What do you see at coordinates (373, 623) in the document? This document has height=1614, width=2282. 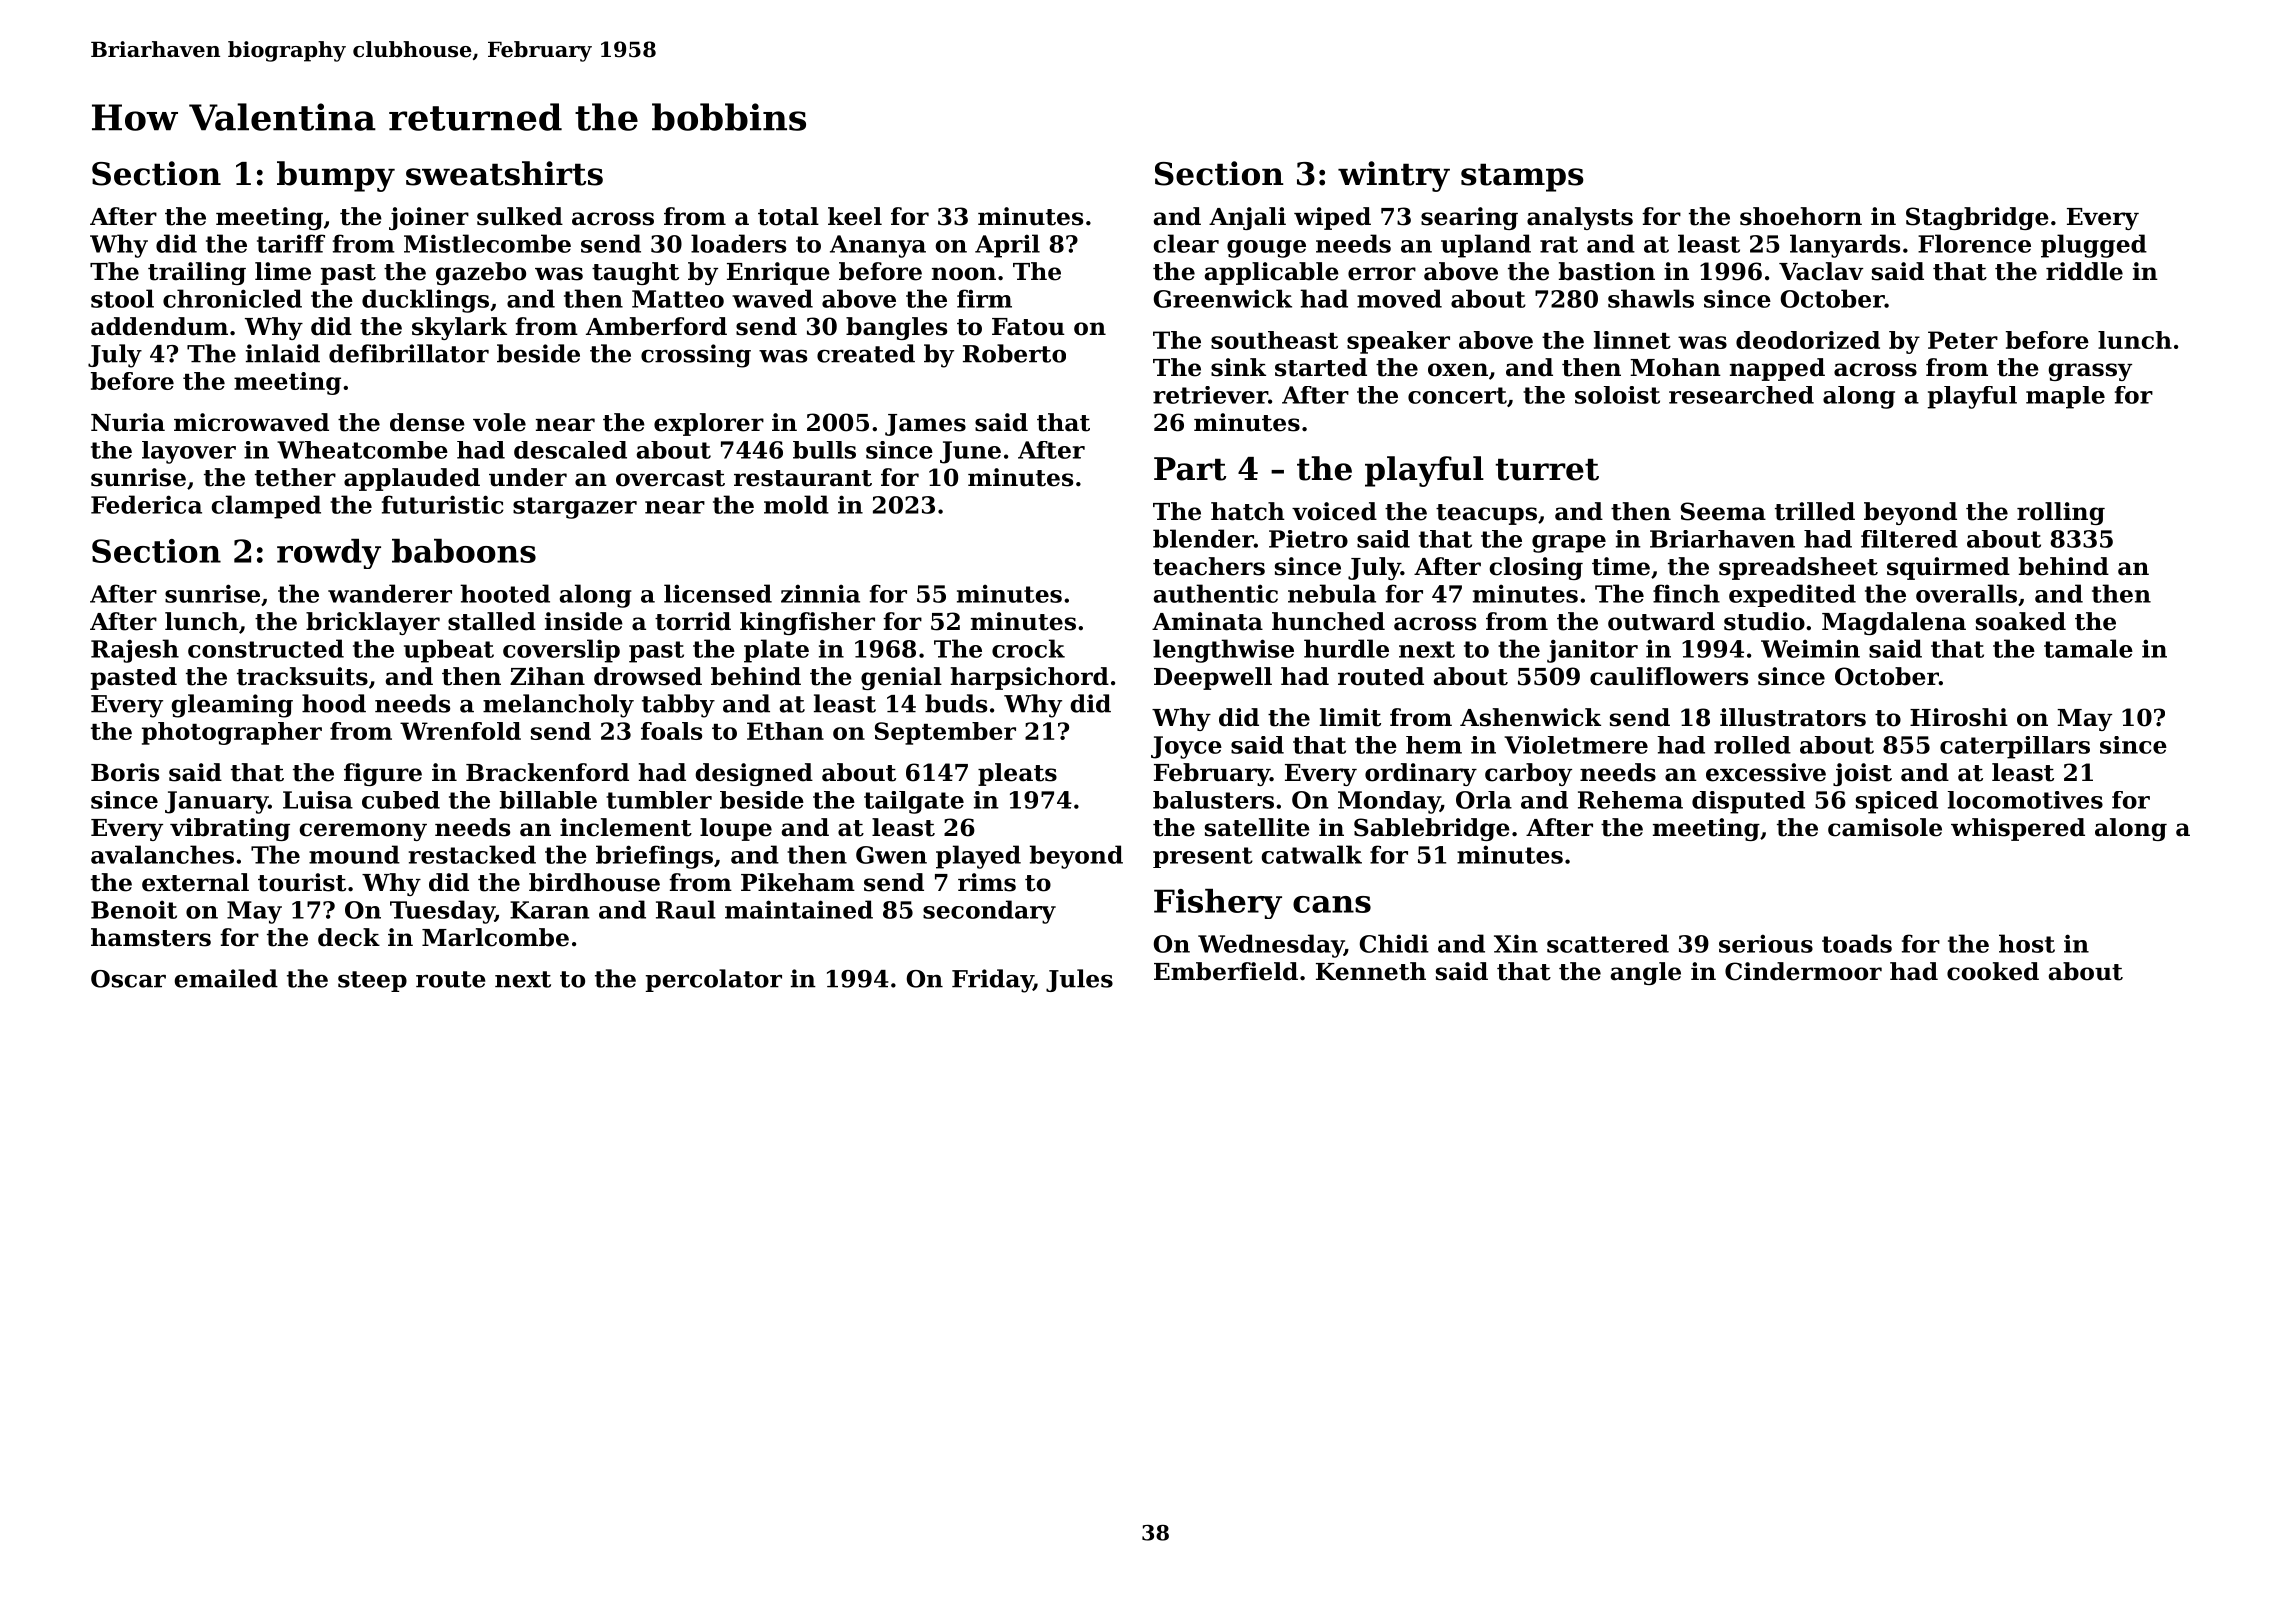 I see `bricklayer` at bounding box center [373, 623].
